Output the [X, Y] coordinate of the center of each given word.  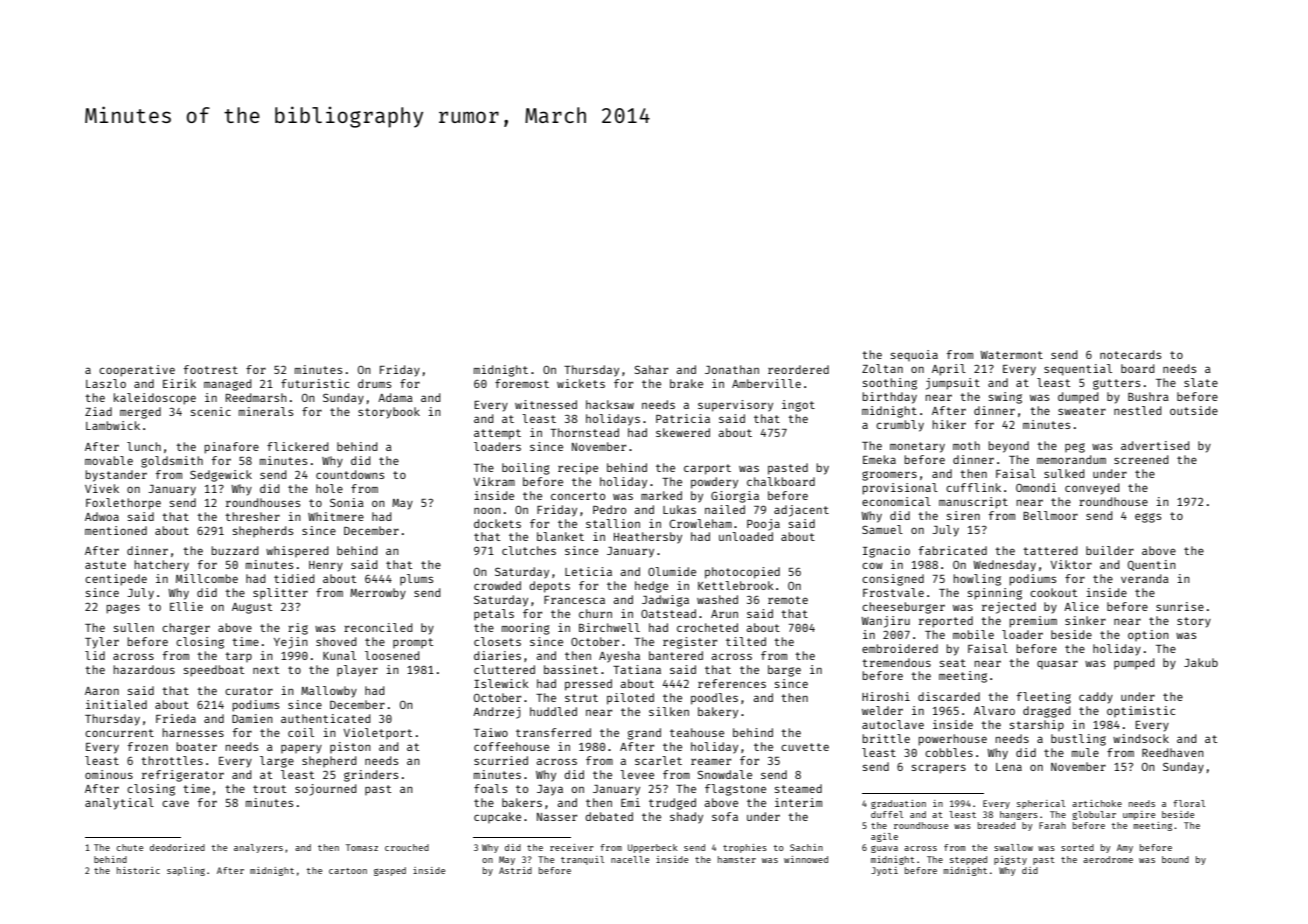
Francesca [574, 600]
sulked [1064, 473]
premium [1033, 622]
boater [196, 746]
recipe [578, 469]
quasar [1057, 664]
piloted [630, 699]
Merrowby [378, 594]
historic [138, 870]
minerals [266, 411]
